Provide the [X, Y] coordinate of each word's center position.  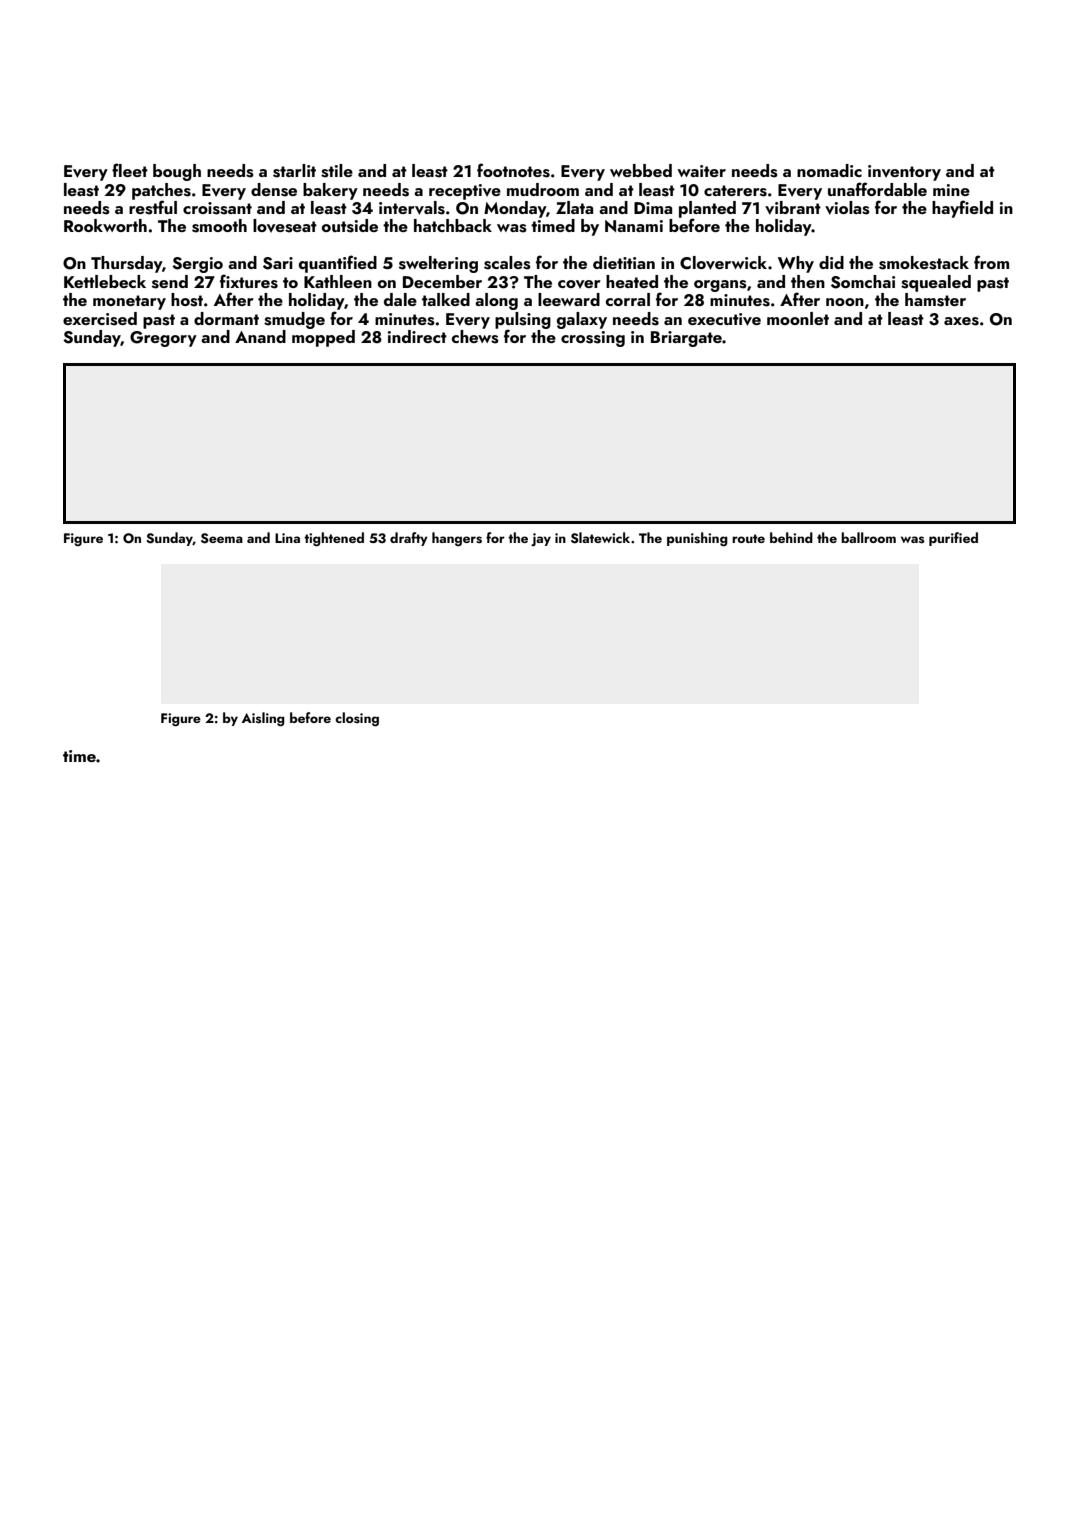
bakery [330, 191]
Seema [222, 538]
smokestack [924, 263]
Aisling [263, 719]
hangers [457, 539]
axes [961, 321]
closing [357, 719]
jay [541, 539]
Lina [287, 538]
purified [953, 539]
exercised [100, 319]
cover [579, 284]
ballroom [868, 537]
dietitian [624, 262]
